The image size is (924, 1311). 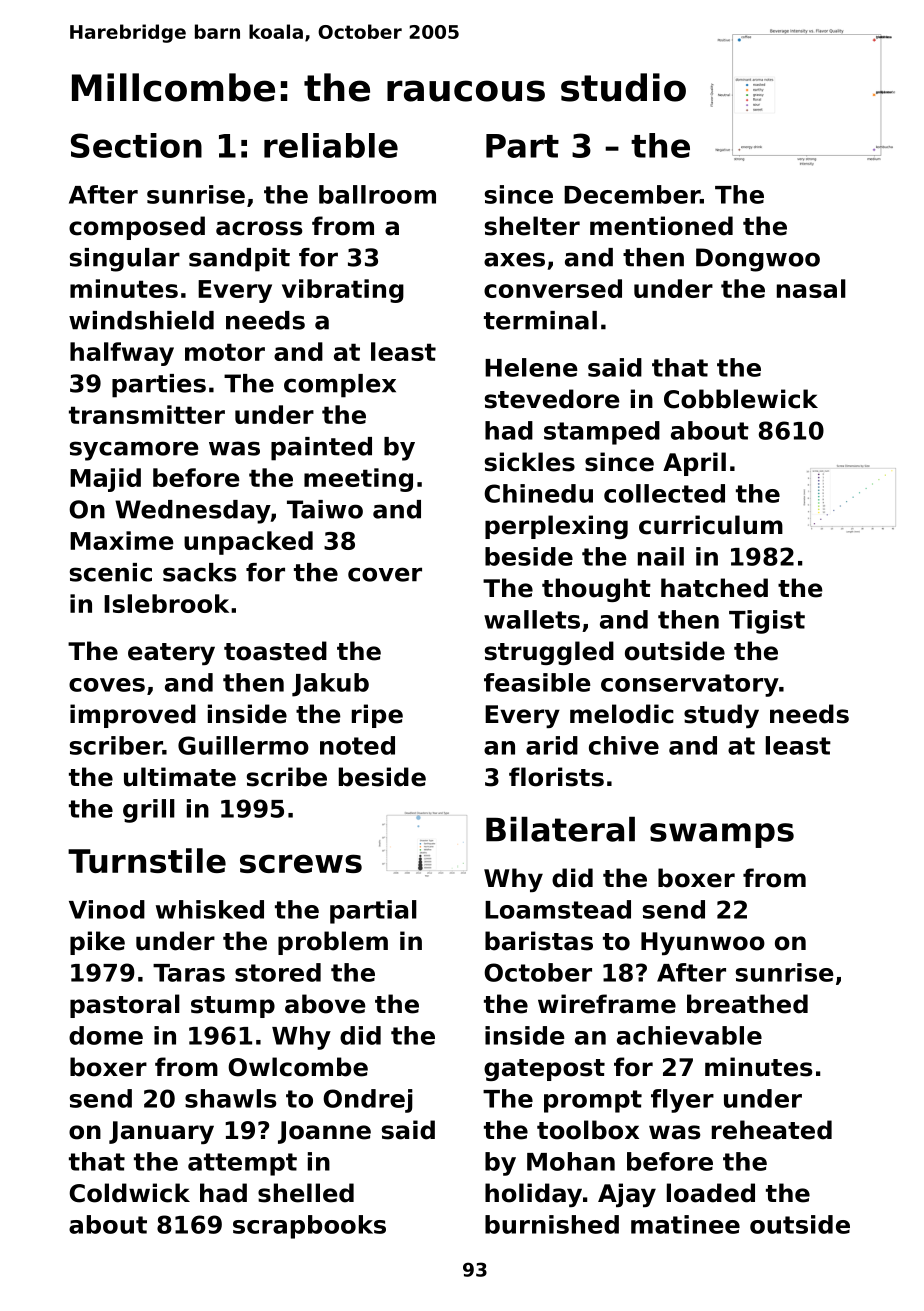 I want to click on shawls, so click(x=231, y=1098).
